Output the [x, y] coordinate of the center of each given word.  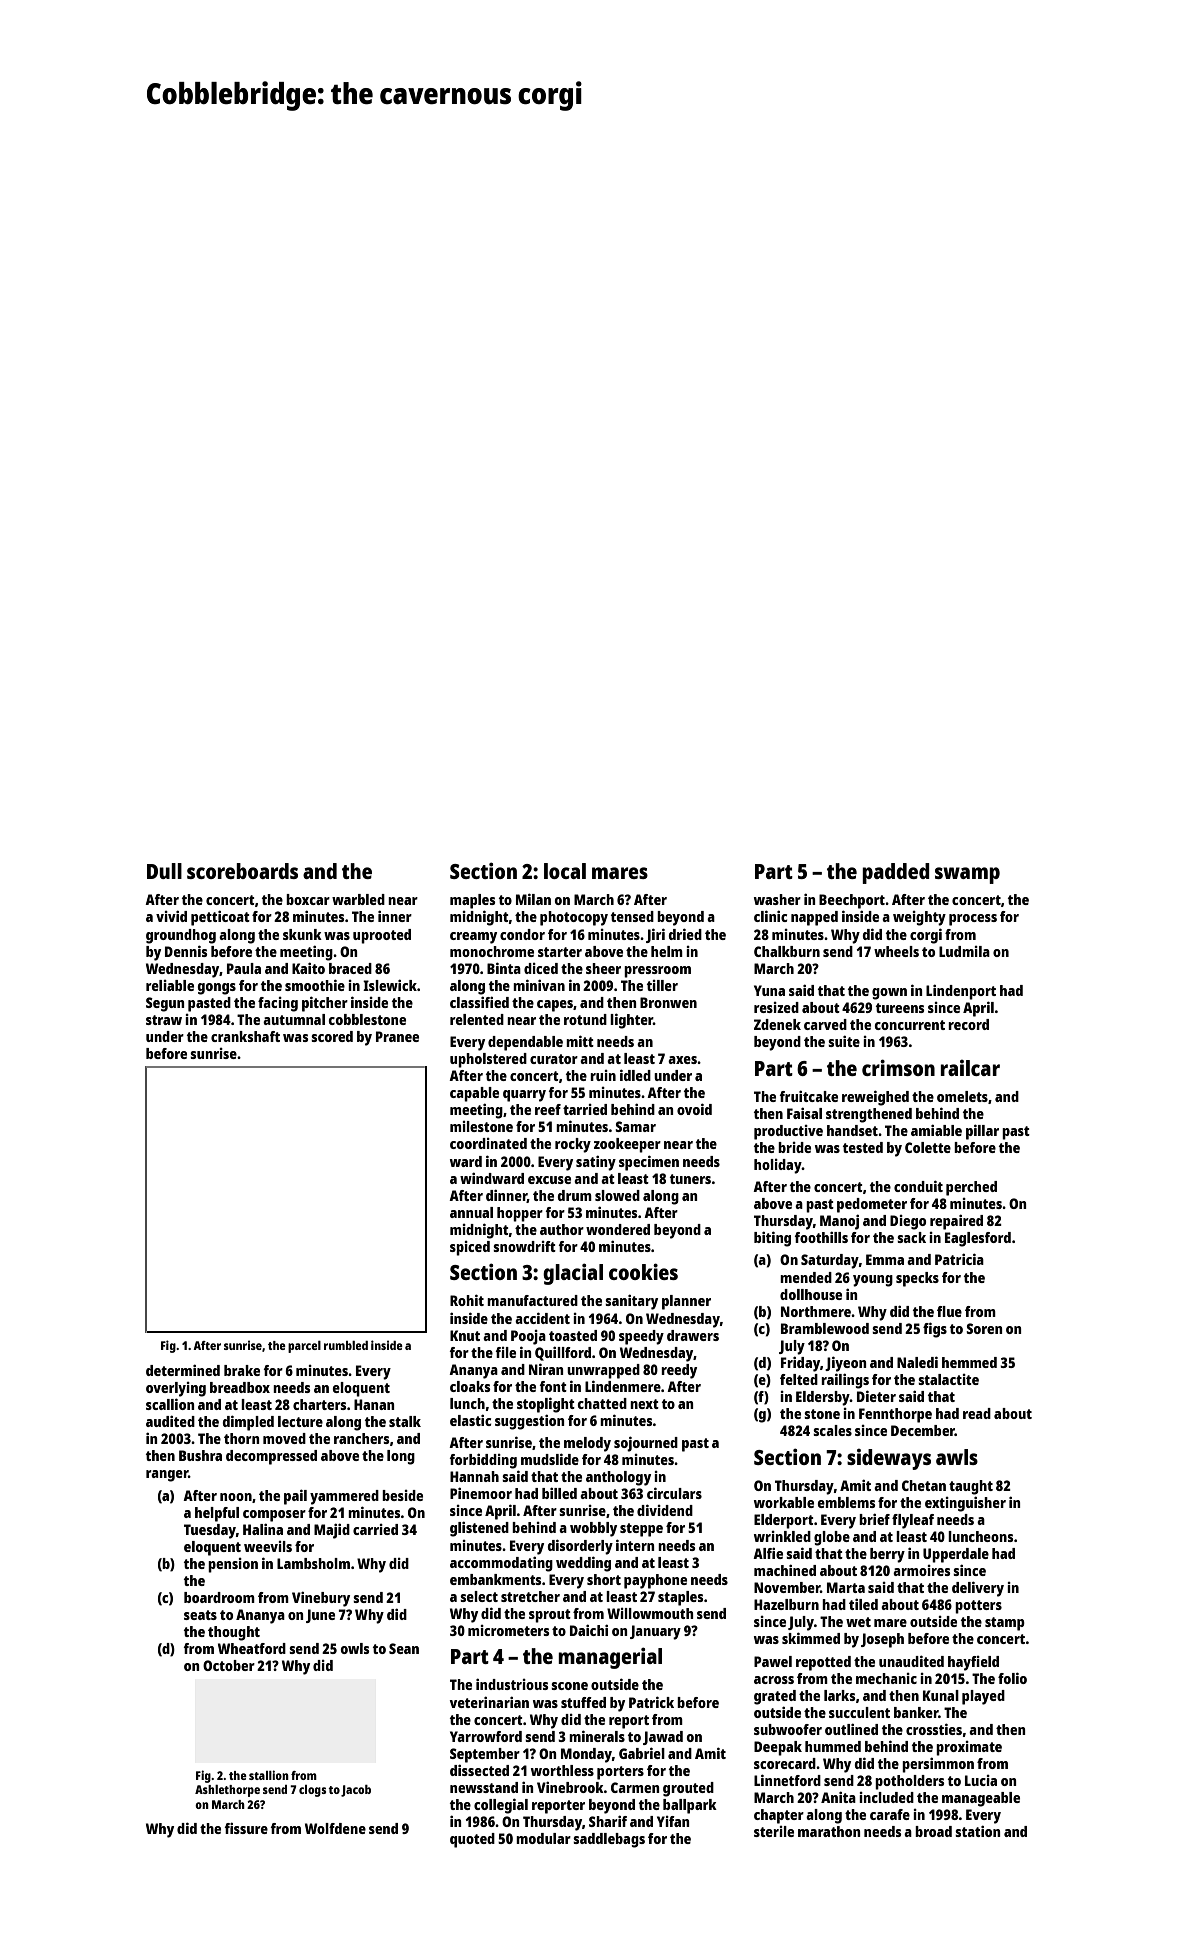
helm [667, 951]
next [644, 1404]
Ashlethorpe [227, 1791]
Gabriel [642, 1753]
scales [832, 1430]
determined [183, 1370]
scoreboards [242, 871]
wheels [896, 951]
